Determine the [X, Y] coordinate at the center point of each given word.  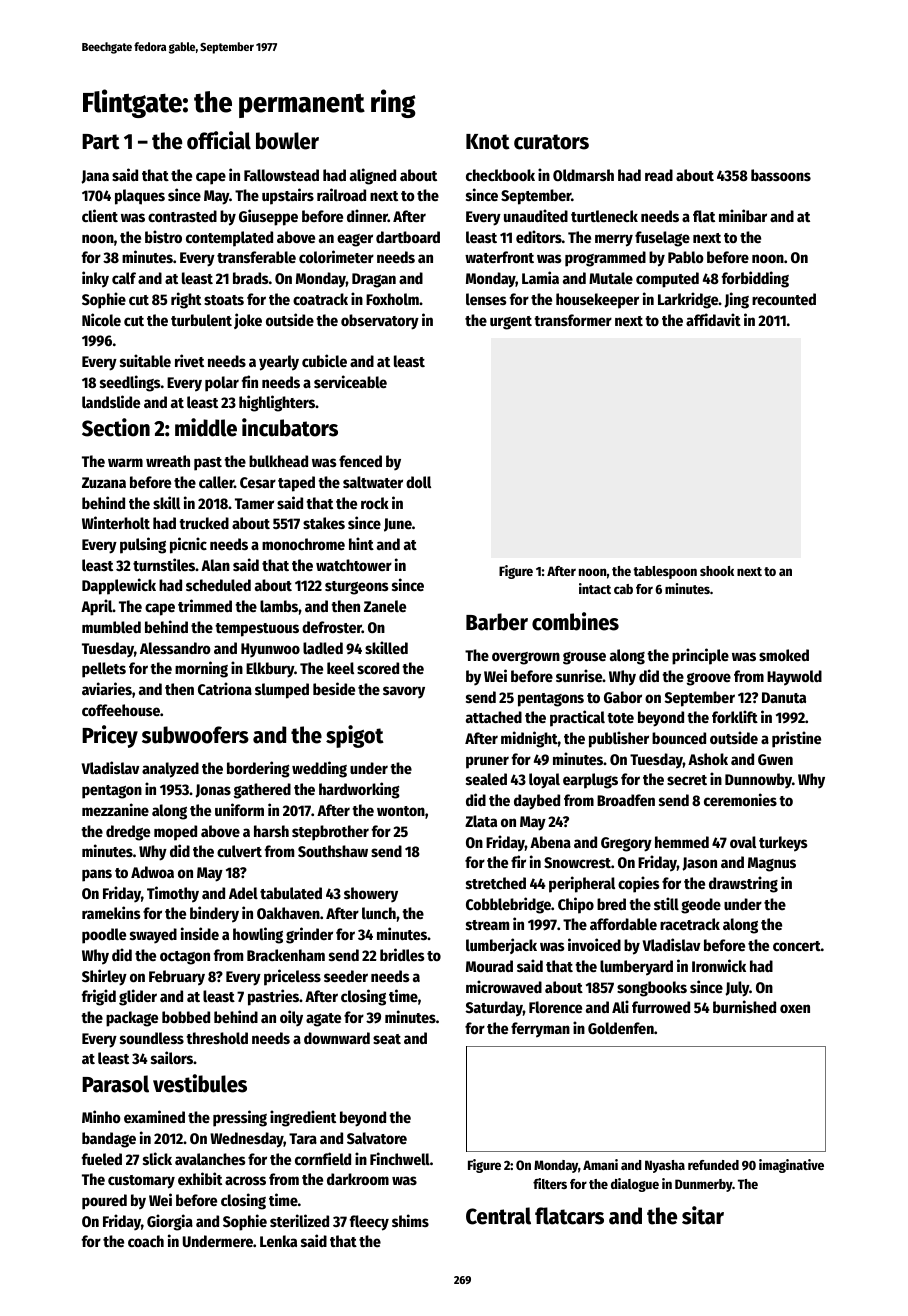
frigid [99, 997]
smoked [784, 655]
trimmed [205, 605]
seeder [346, 976]
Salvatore [377, 1138]
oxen [795, 1008]
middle [206, 427]
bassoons [781, 175]
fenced [360, 461]
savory [404, 692]
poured [104, 1202]
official [219, 140]
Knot [488, 142]
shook [717, 571]
